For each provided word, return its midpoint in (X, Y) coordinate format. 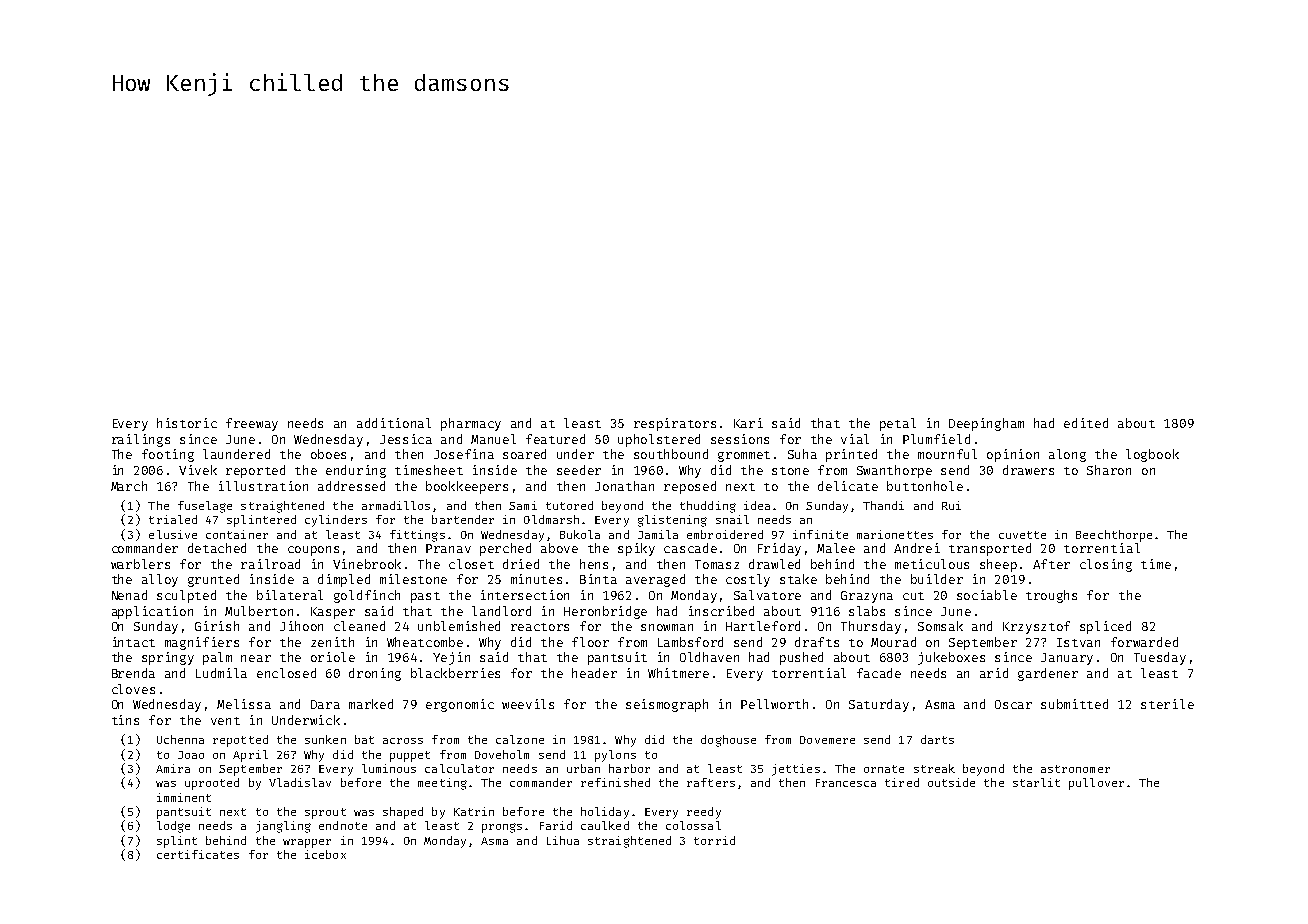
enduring (356, 471)
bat (364, 739)
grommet (744, 456)
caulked (605, 825)
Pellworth (774, 704)
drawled (774, 564)
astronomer (1075, 769)
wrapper (307, 843)
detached (217, 548)
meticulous (932, 564)
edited (1086, 423)
